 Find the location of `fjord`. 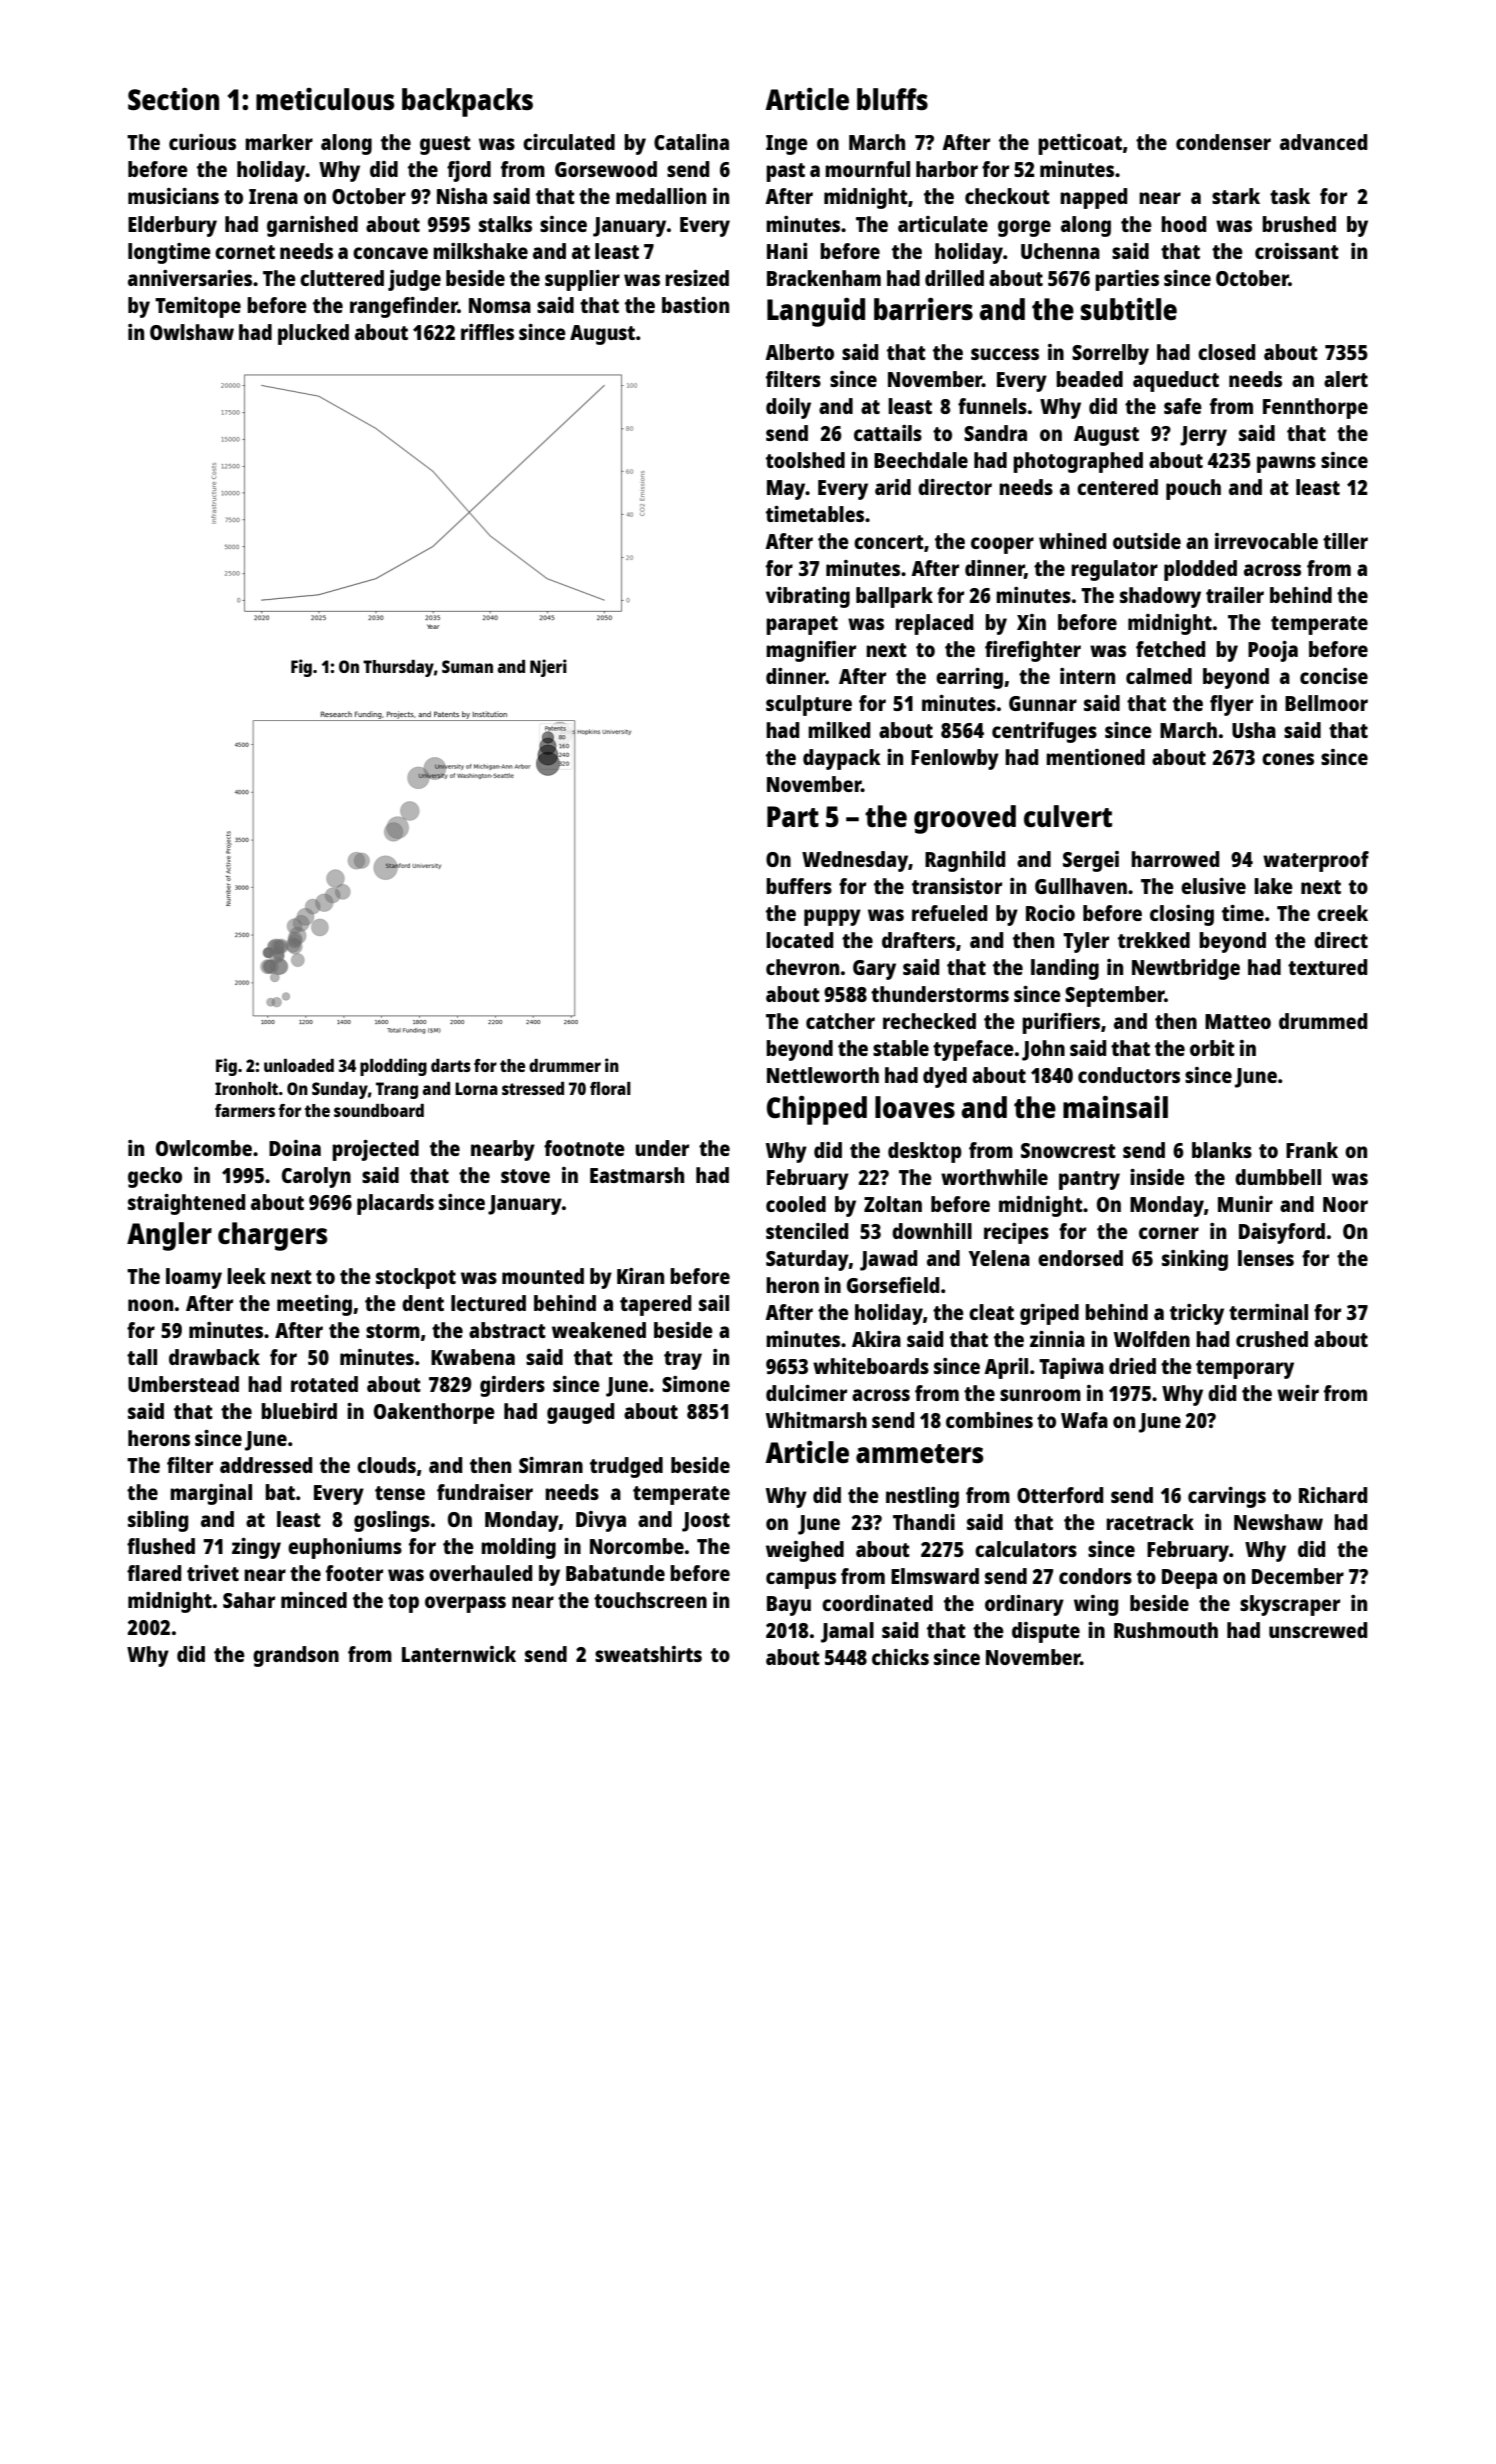

fjord is located at coordinates (469, 171).
